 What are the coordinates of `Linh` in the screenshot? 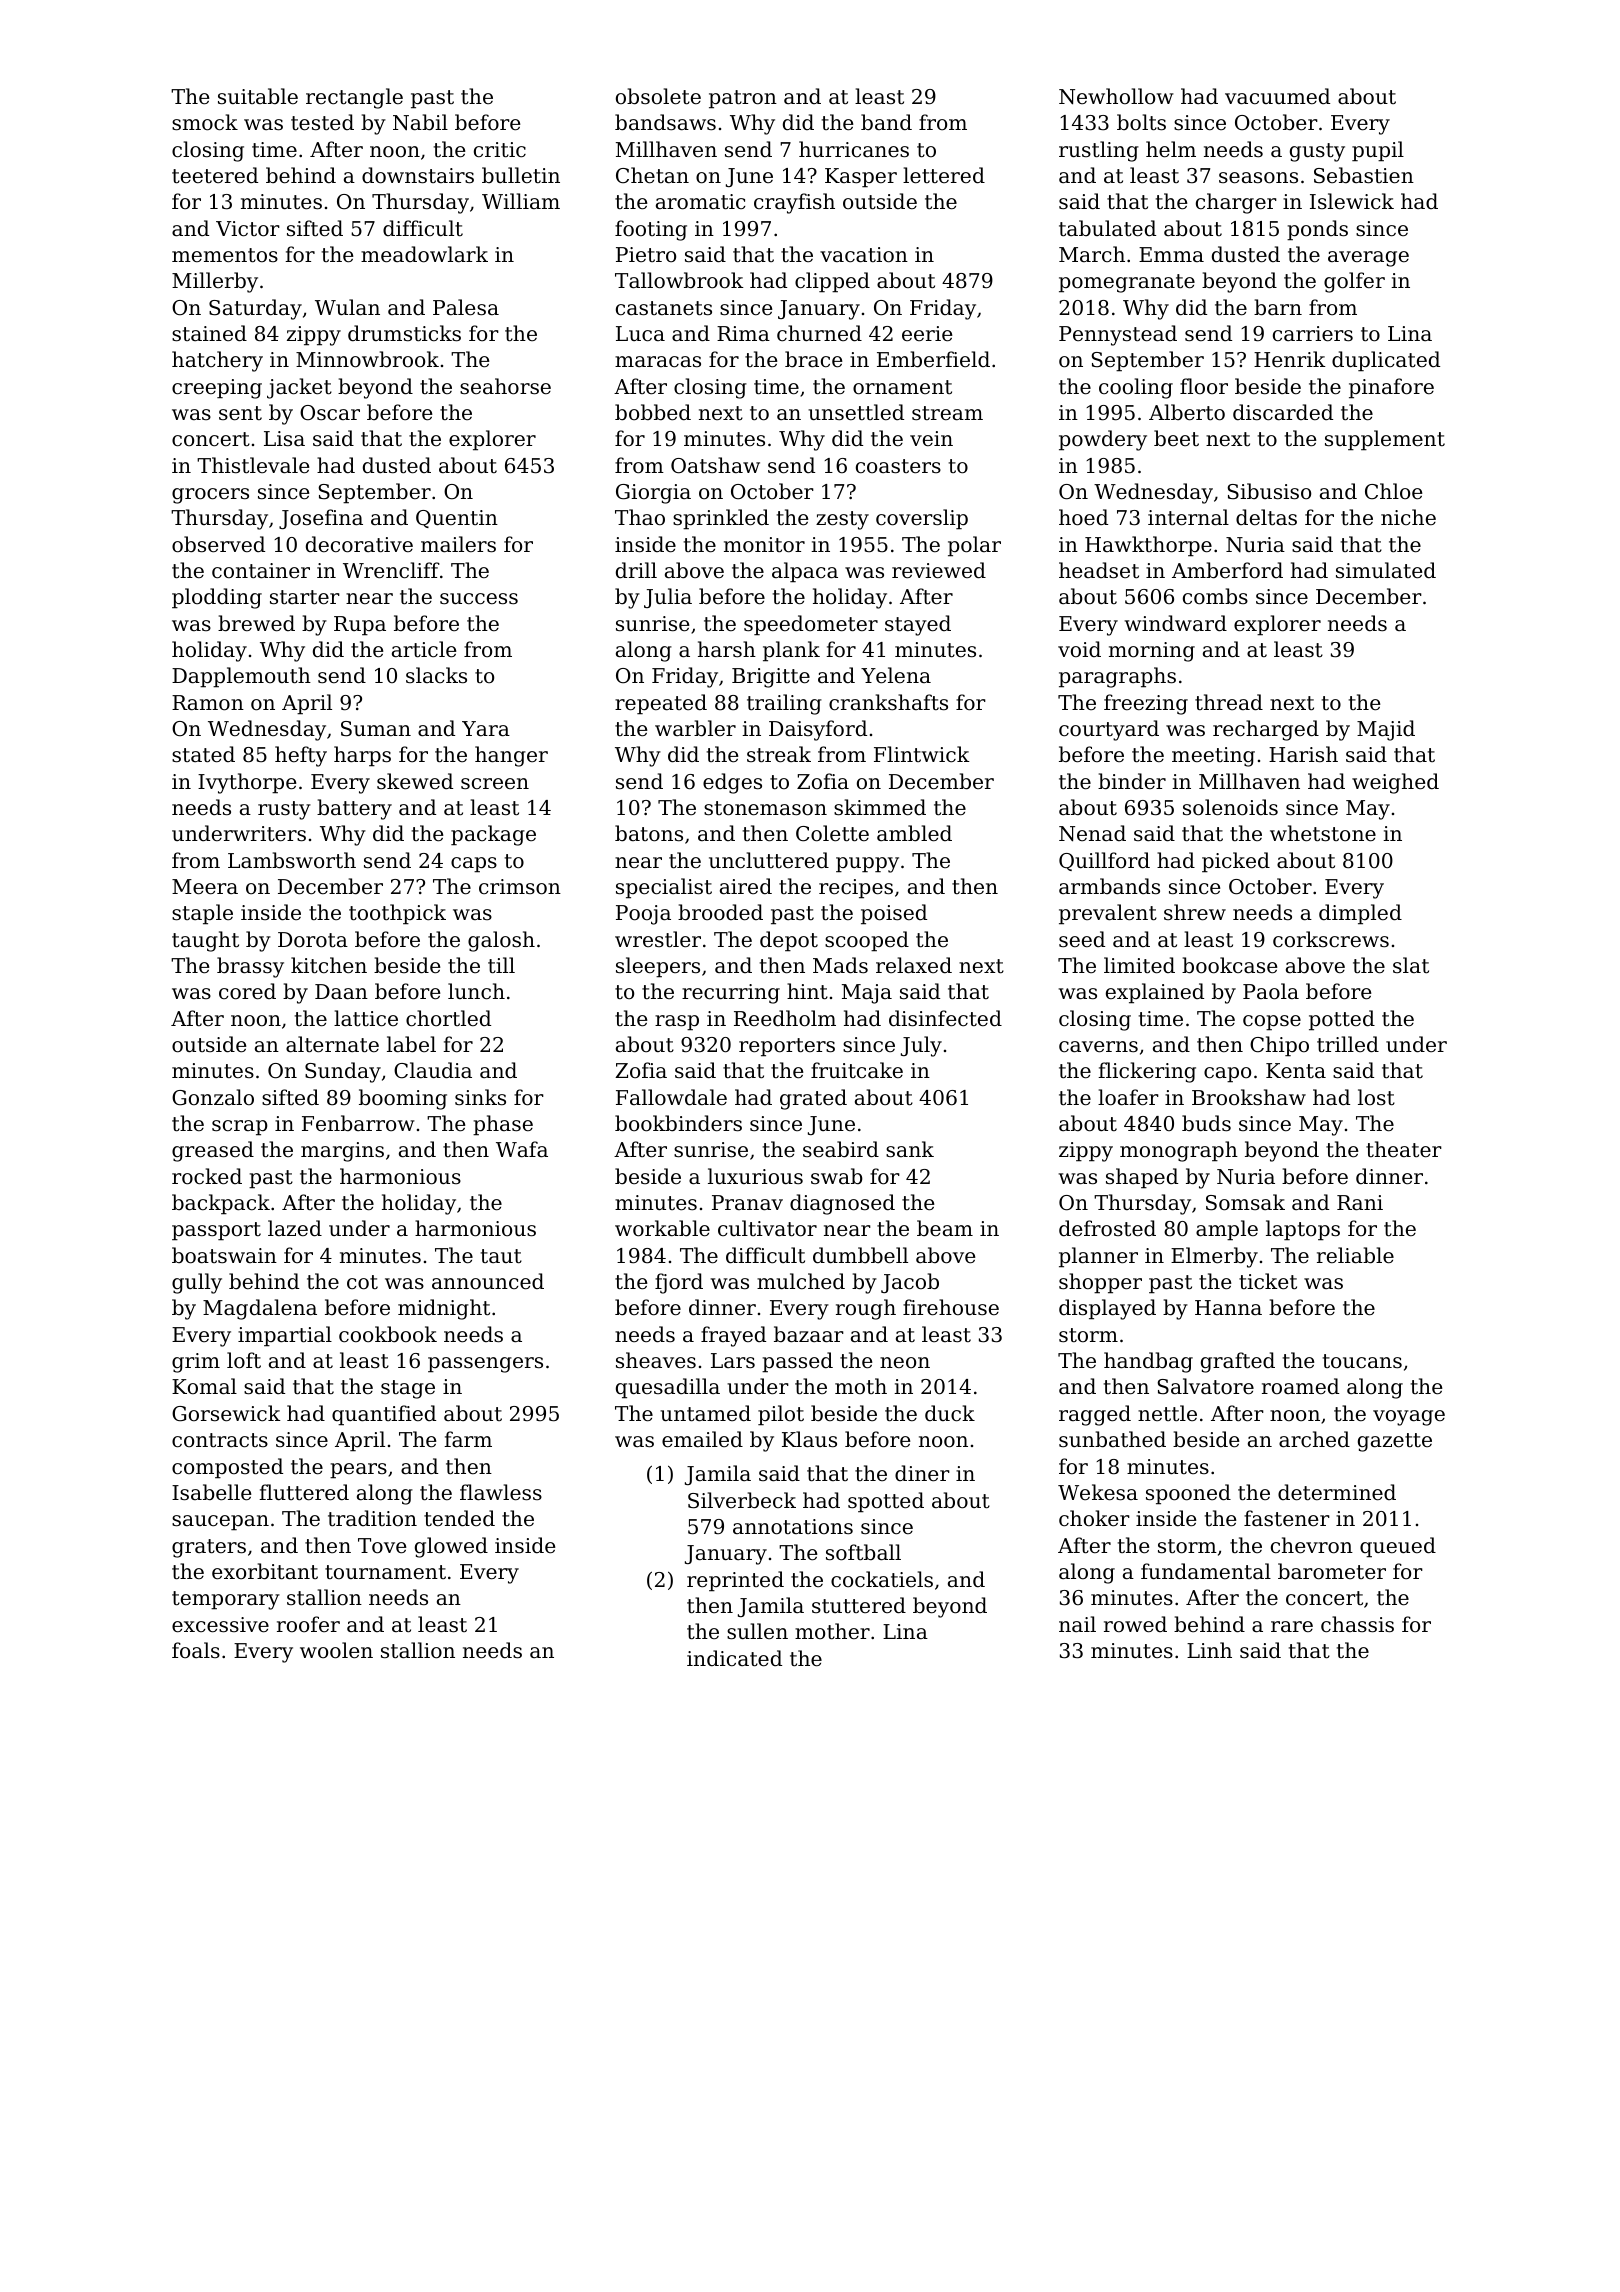 It's located at (1209, 1650).
